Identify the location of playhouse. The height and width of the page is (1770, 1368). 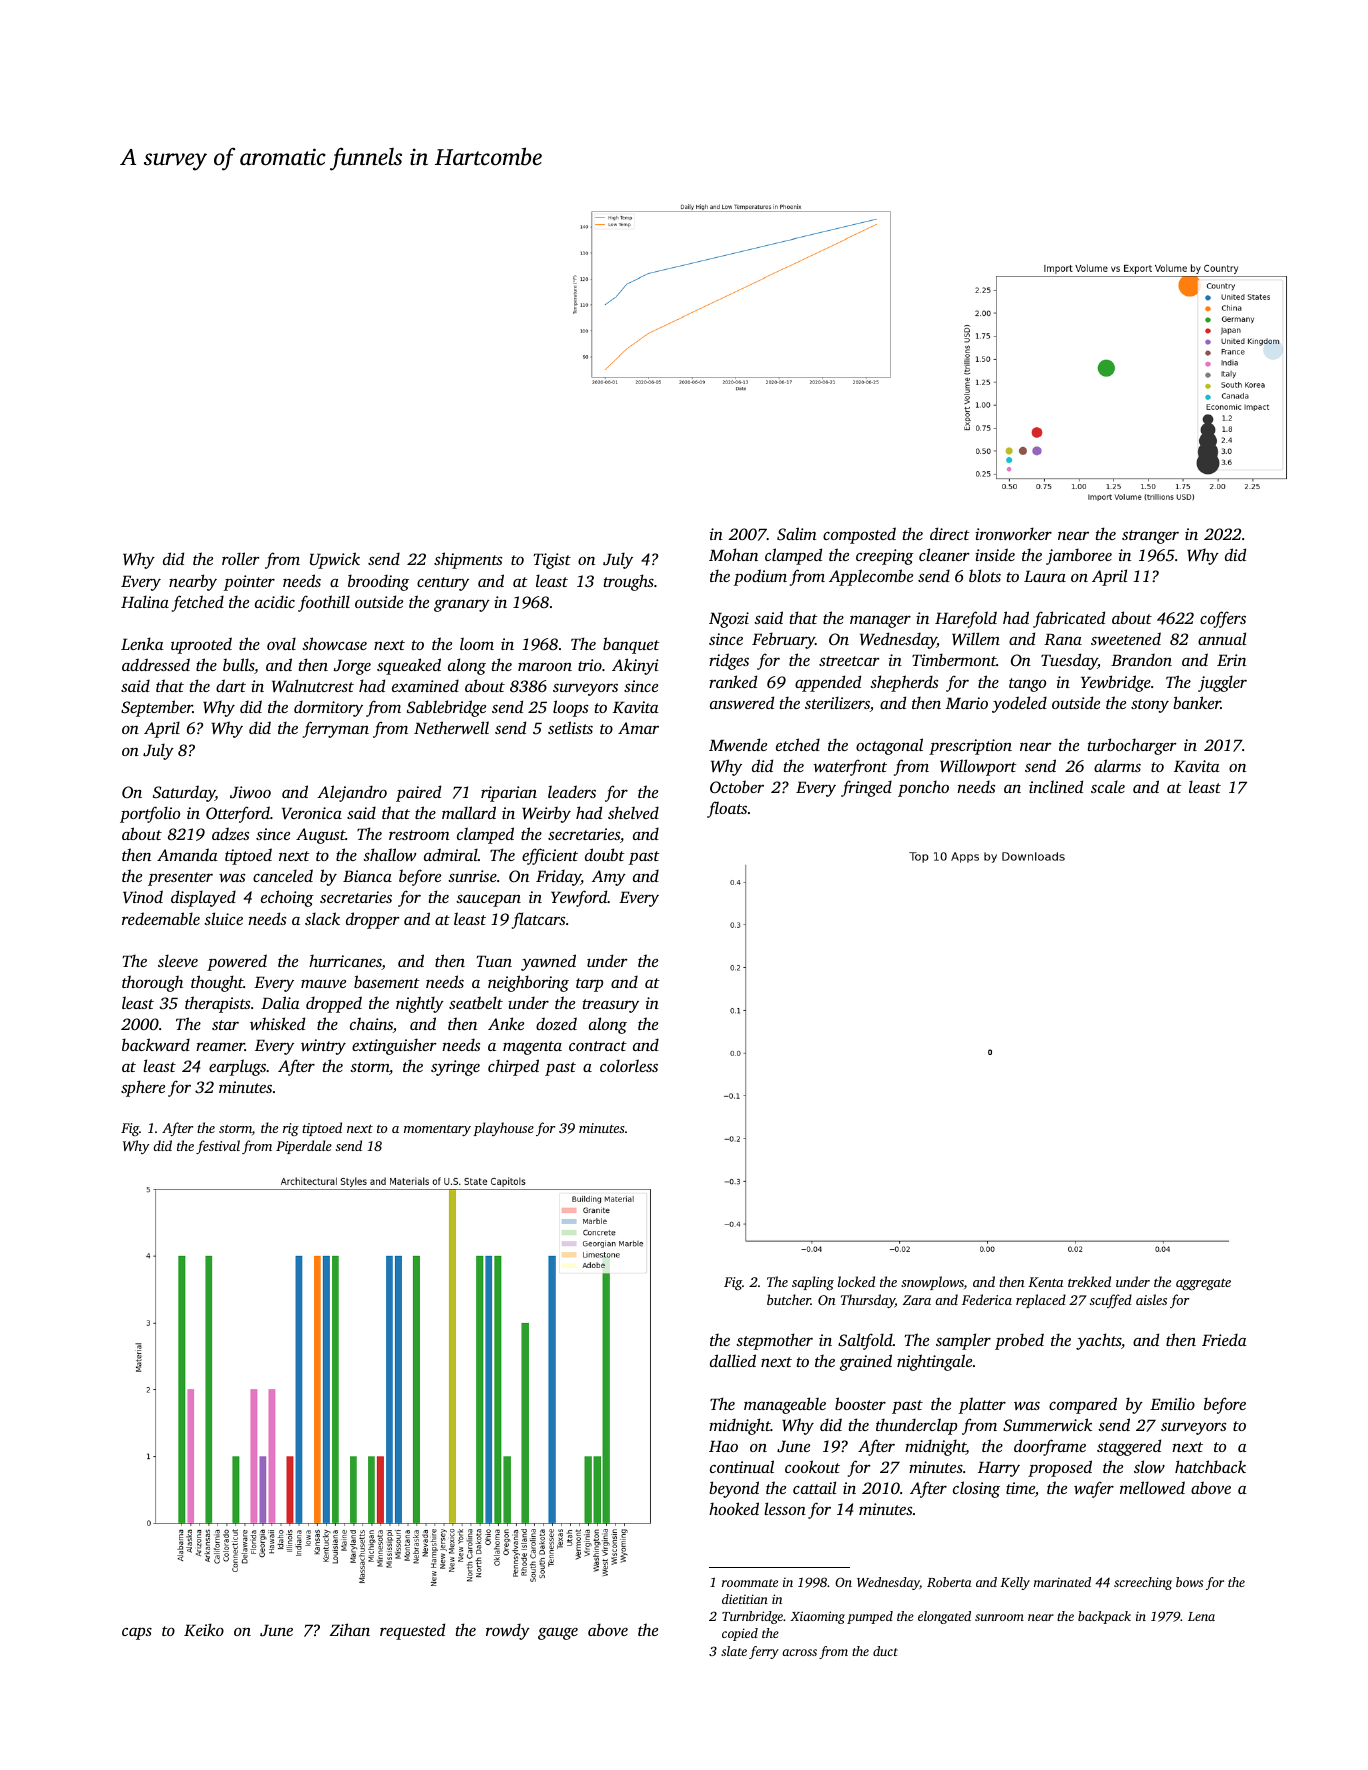
(503, 1129).
